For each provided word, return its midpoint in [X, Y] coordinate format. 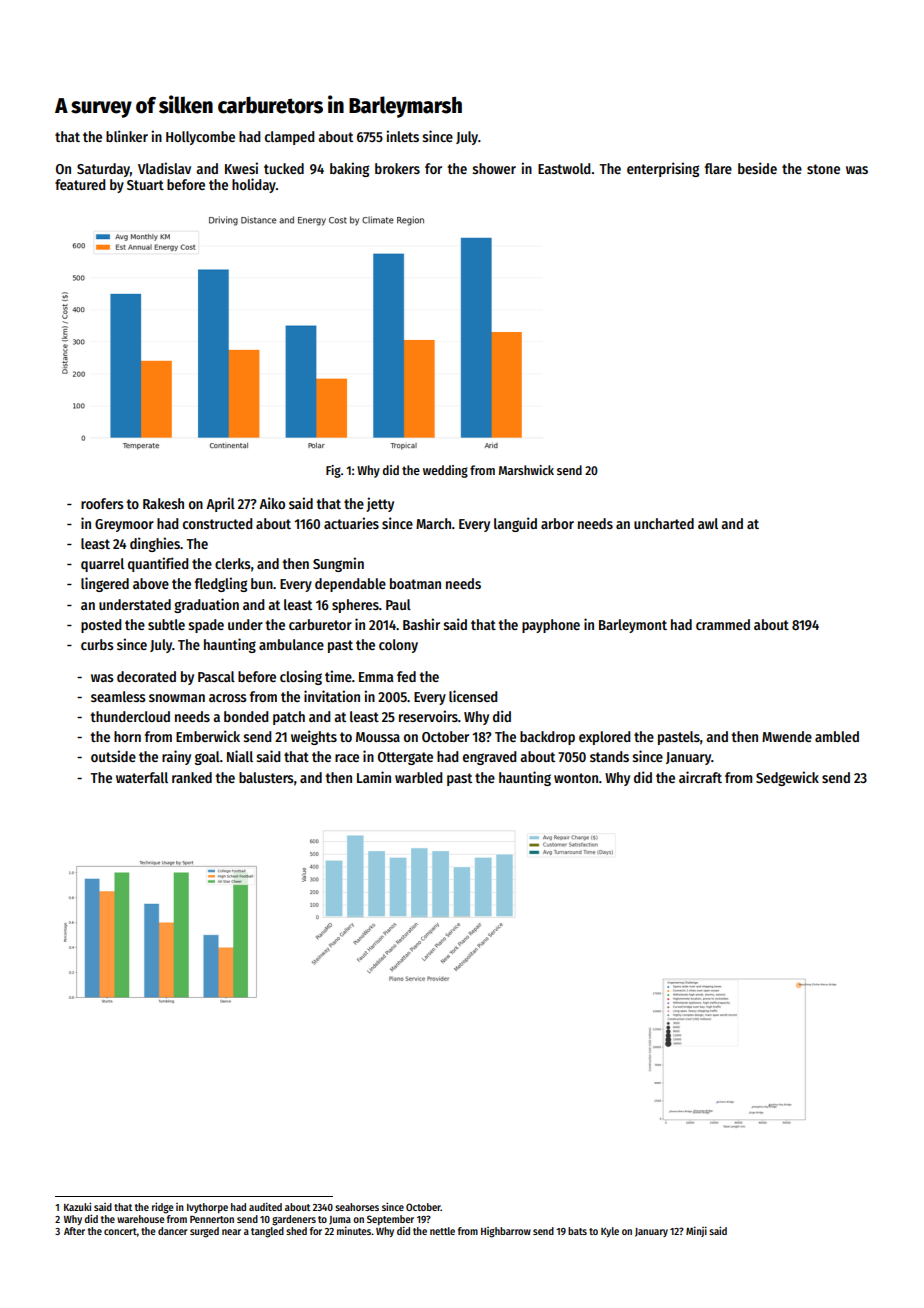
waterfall [142, 777]
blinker [127, 136]
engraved [490, 758]
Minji [696, 1231]
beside [757, 168]
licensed [473, 696]
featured [80, 184]
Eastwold [564, 168]
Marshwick [526, 470]
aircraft [700, 777]
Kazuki [77, 1206]
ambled [837, 736]
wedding [445, 471]
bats [577, 1231]
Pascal [216, 676]
